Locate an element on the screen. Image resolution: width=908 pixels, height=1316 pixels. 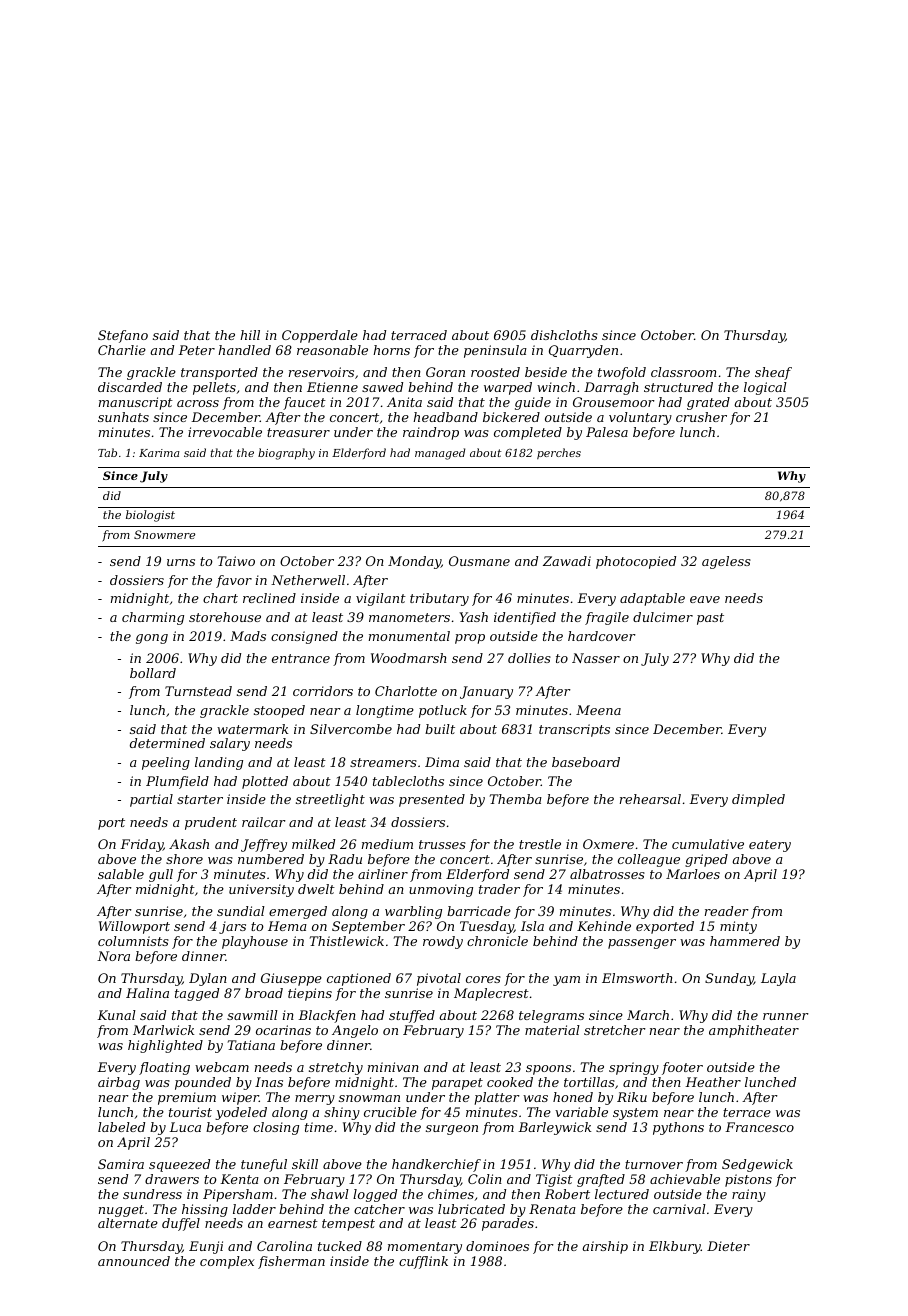
Francesco is located at coordinates (759, 1127).
